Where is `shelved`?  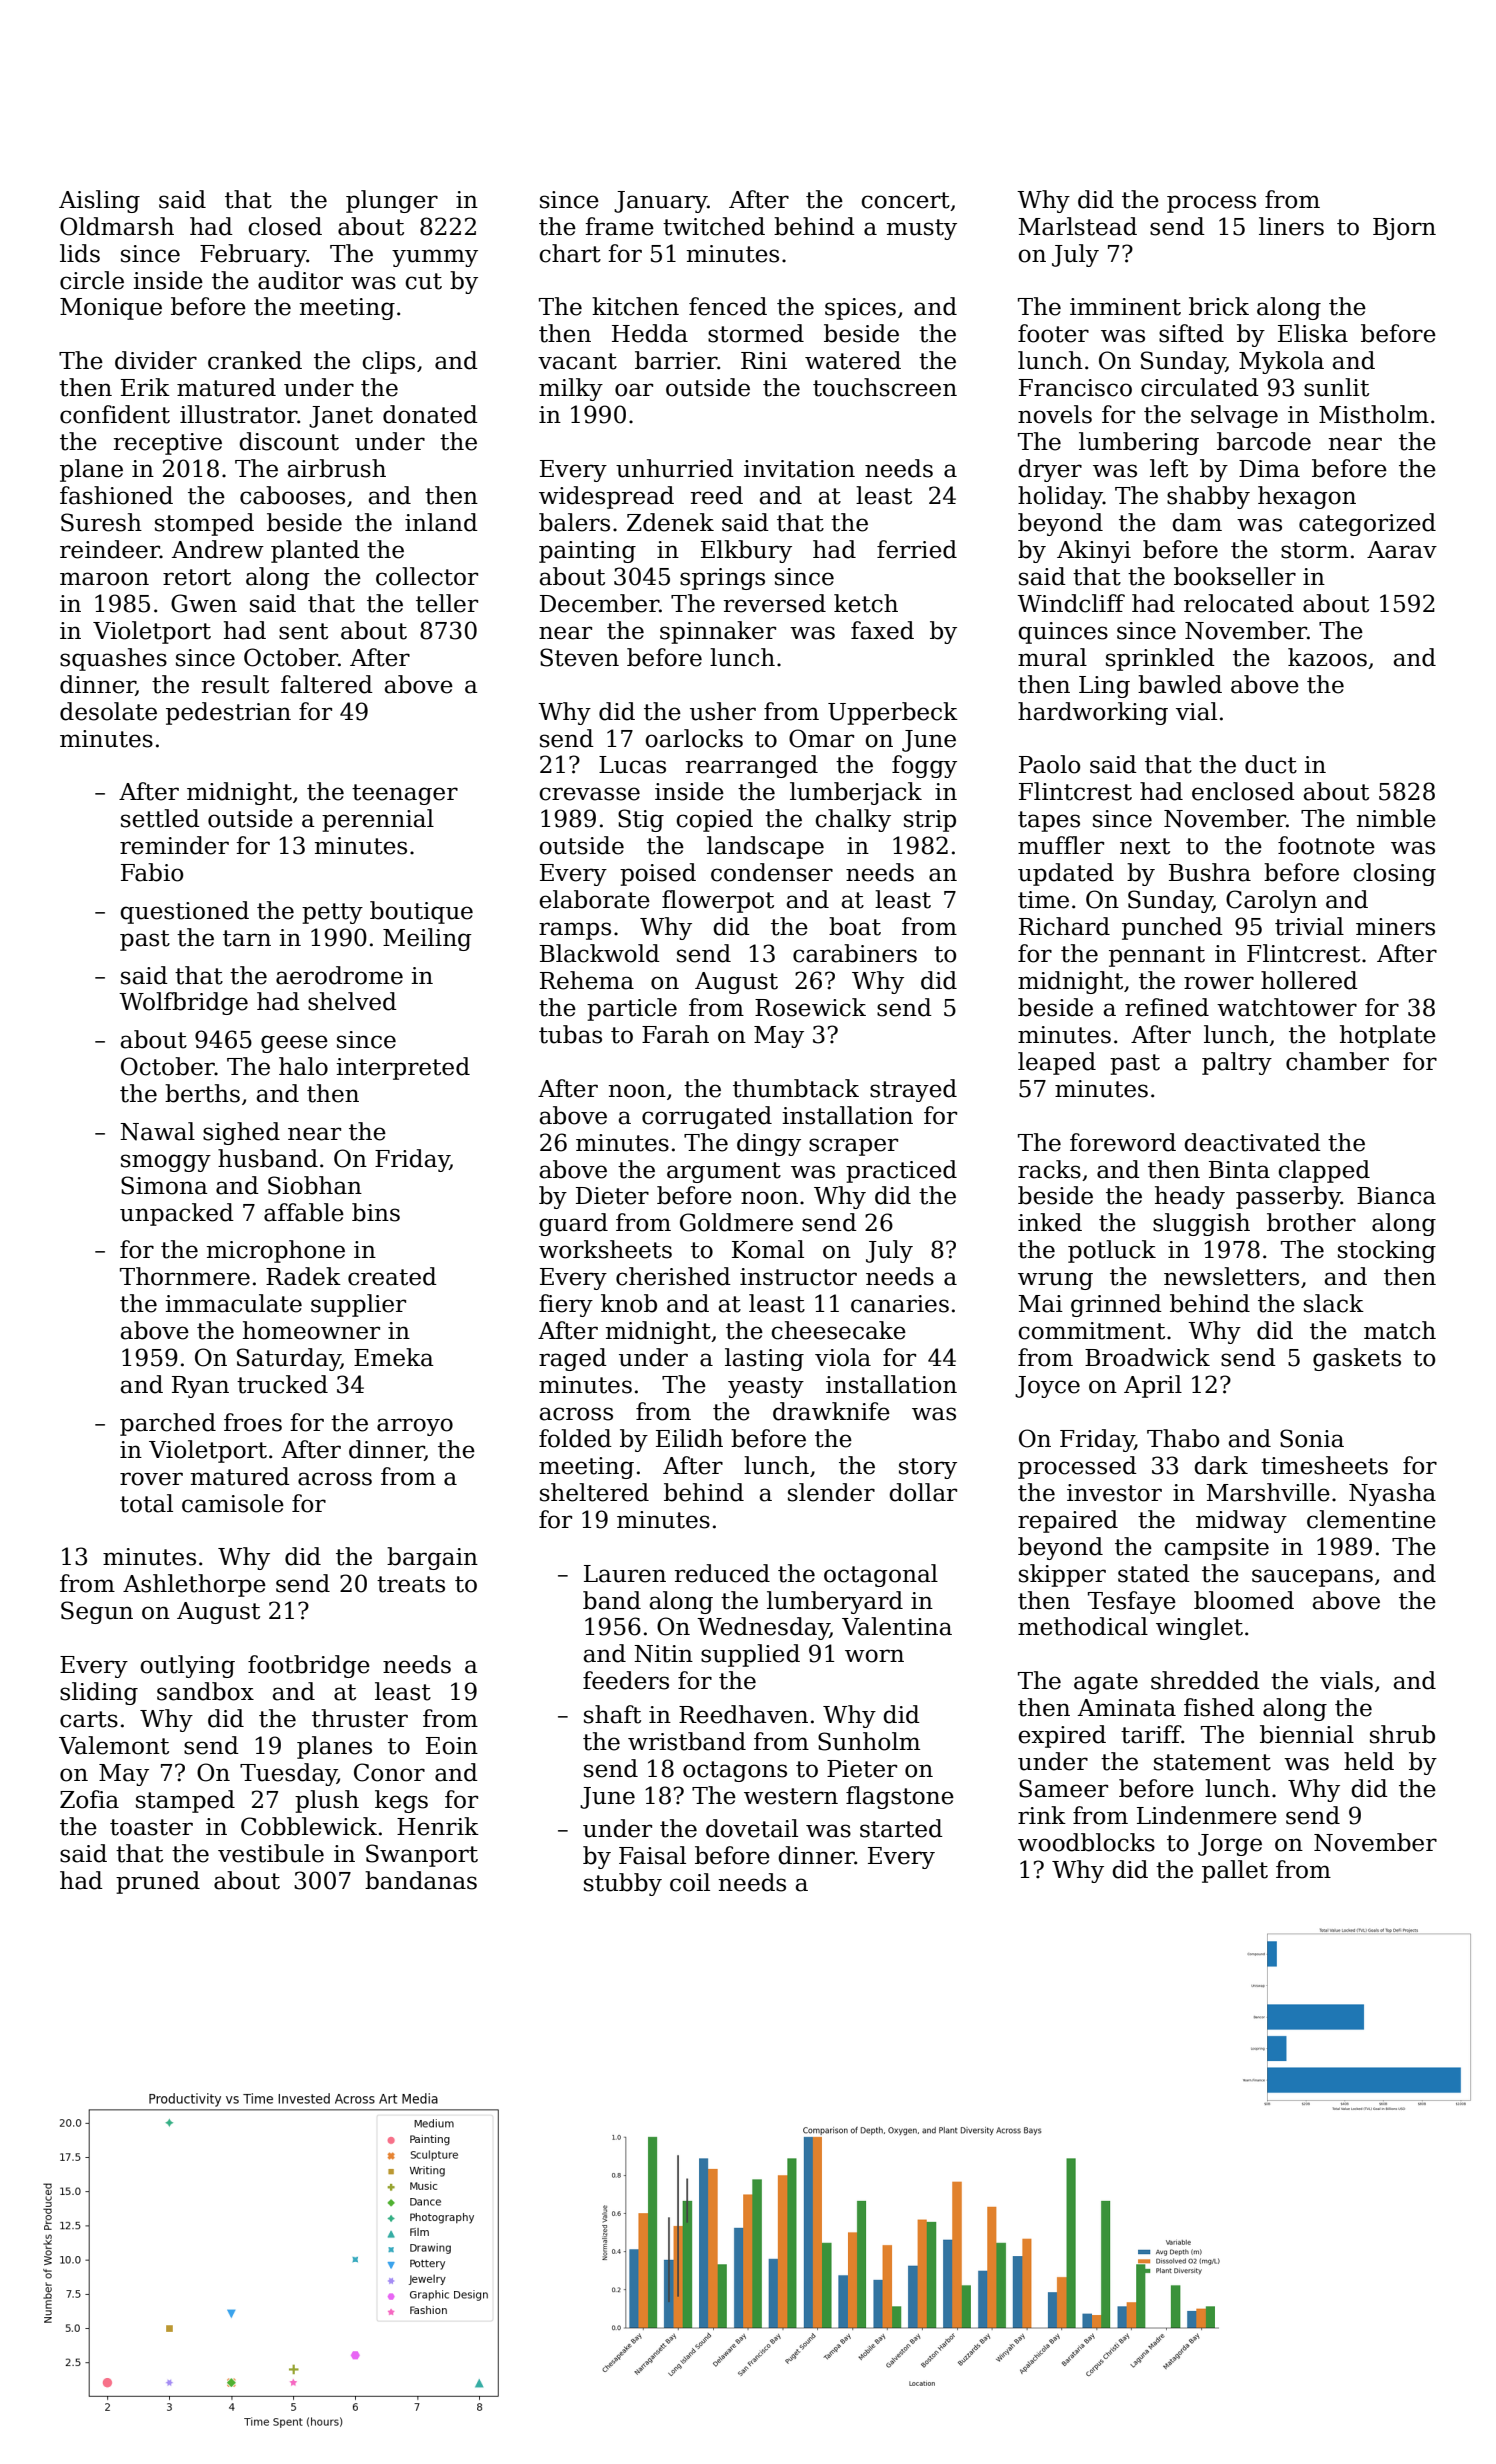
shelved is located at coordinates (352, 1001).
